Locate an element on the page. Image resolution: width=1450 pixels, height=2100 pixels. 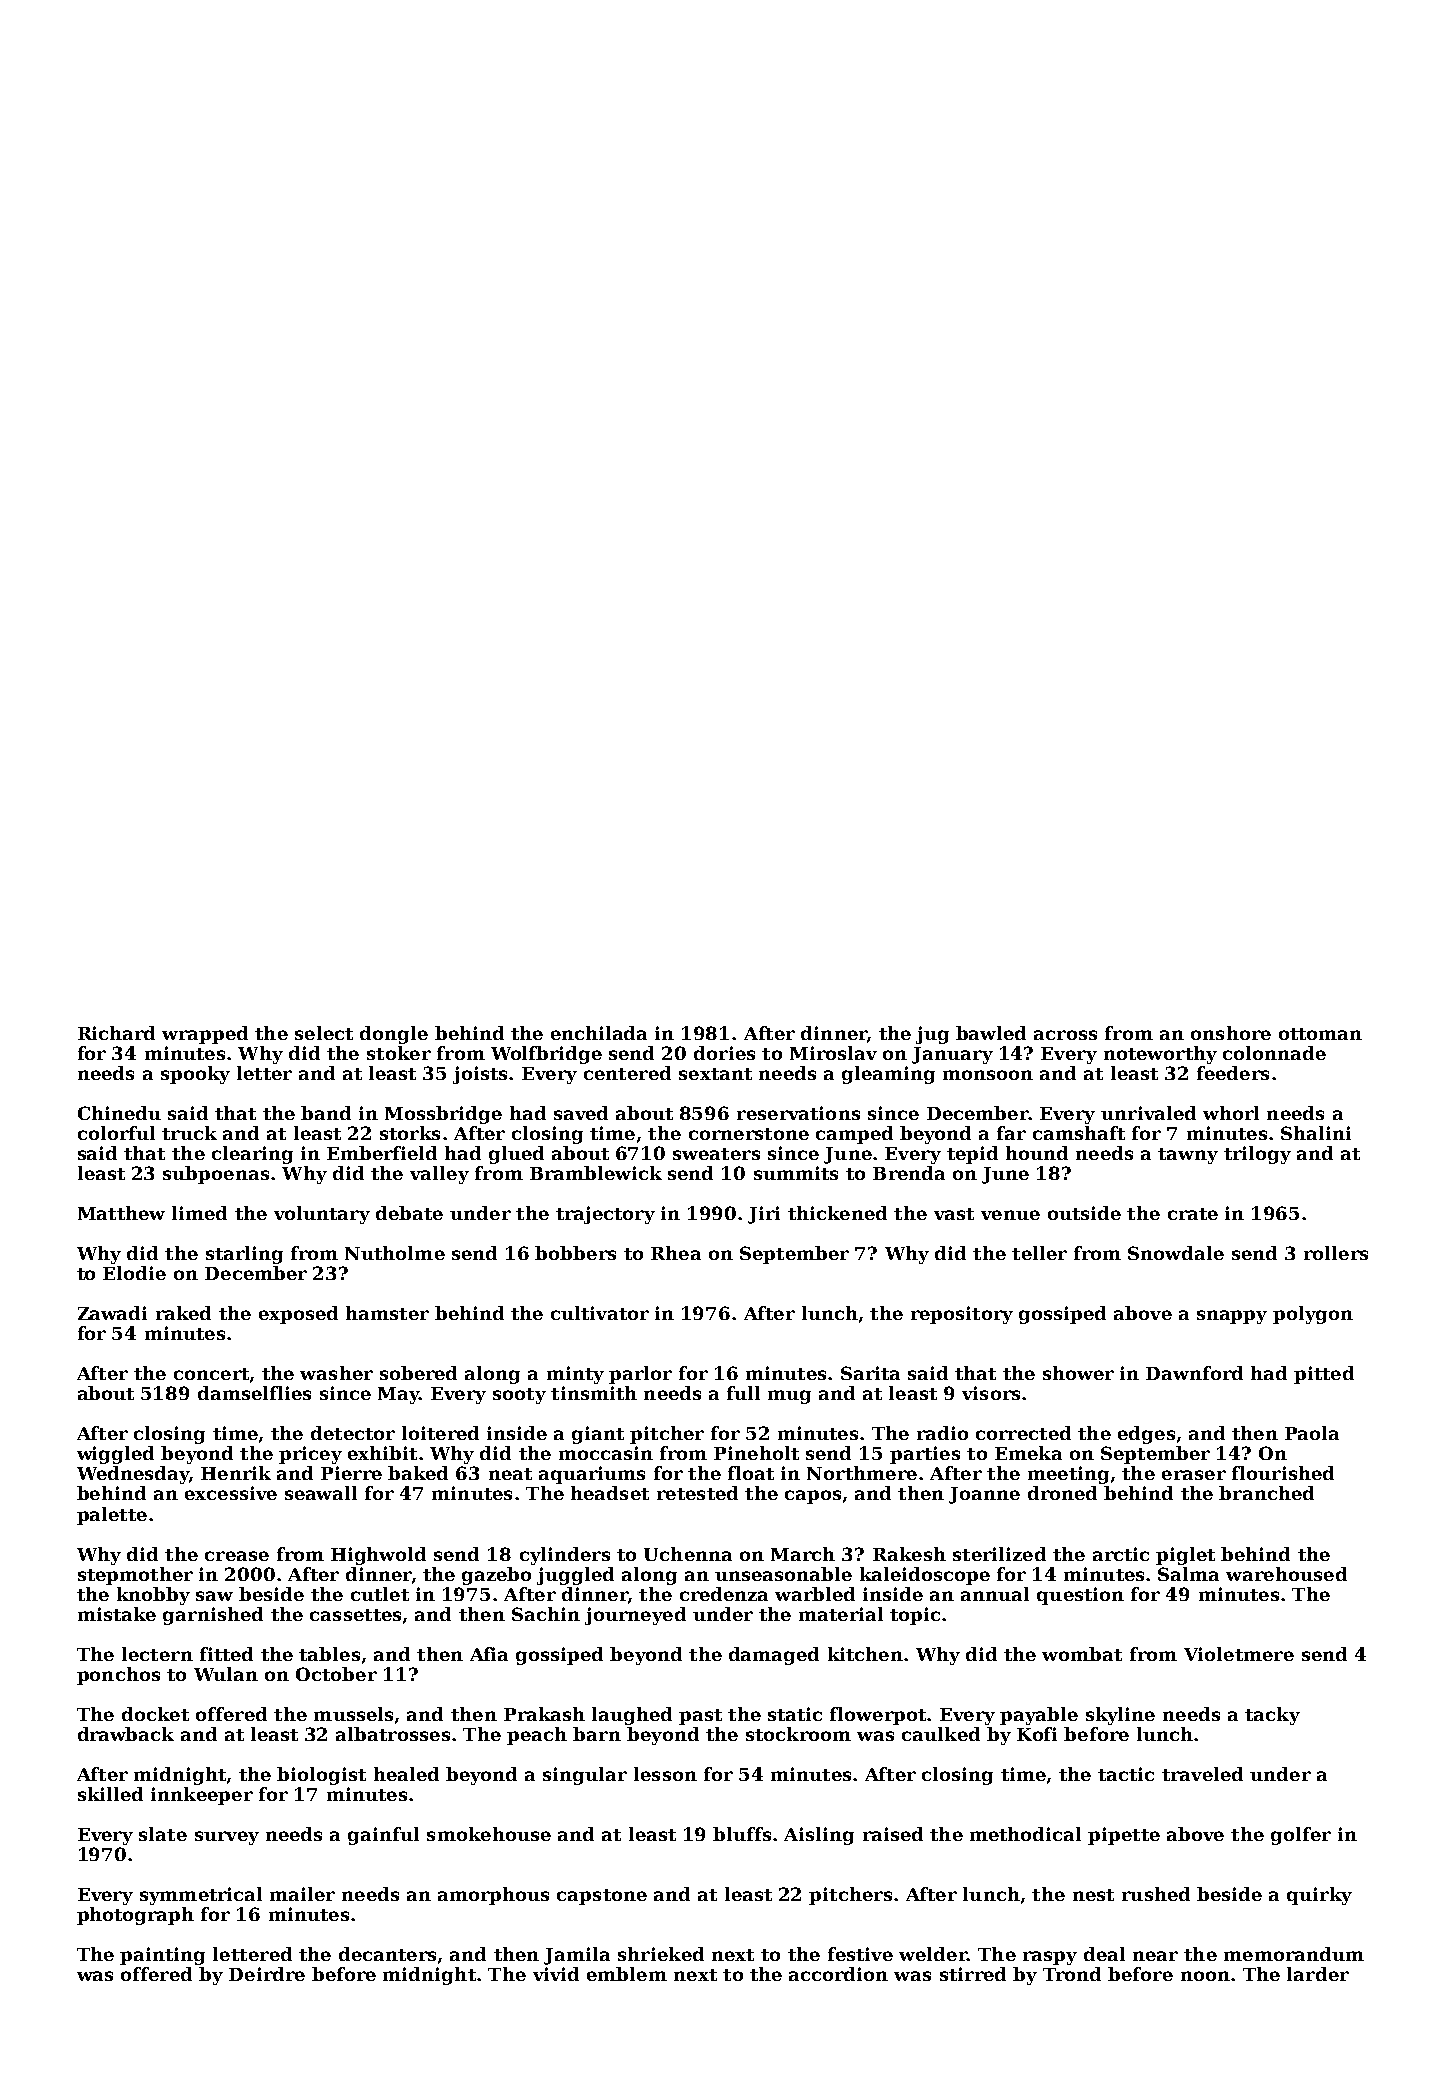
tactic is located at coordinates (1126, 1774).
